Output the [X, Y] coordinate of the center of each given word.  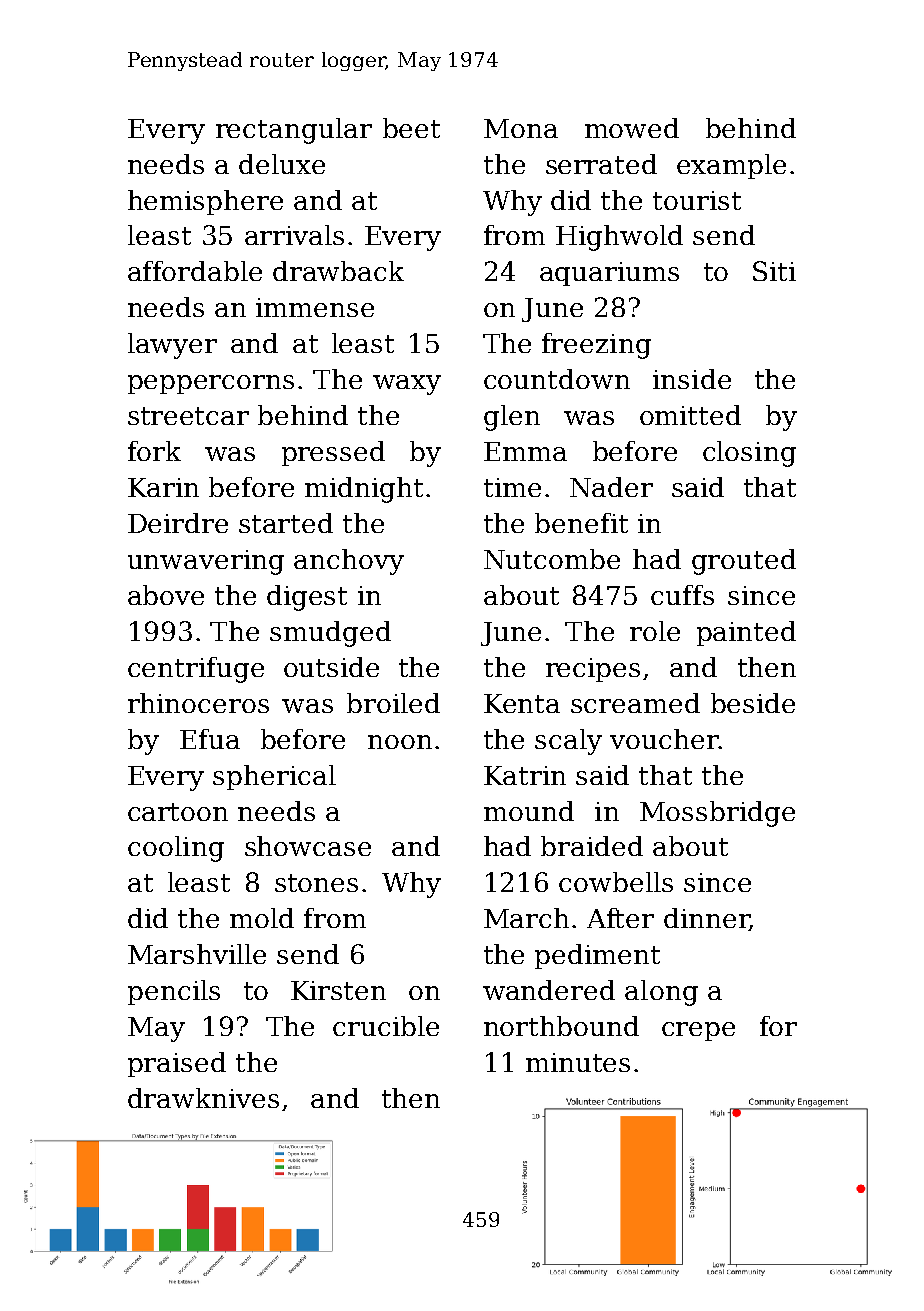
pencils [174, 992]
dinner [706, 919]
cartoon [178, 812]
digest [307, 598]
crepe [698, 1031]
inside [692, 379]
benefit [581, 523]
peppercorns [211, 384]
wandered [549, 990]
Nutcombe [552, 559]
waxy [407, 385]
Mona [521, 128]
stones [316, 883]
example [731, 166]
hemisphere [205, 202]
